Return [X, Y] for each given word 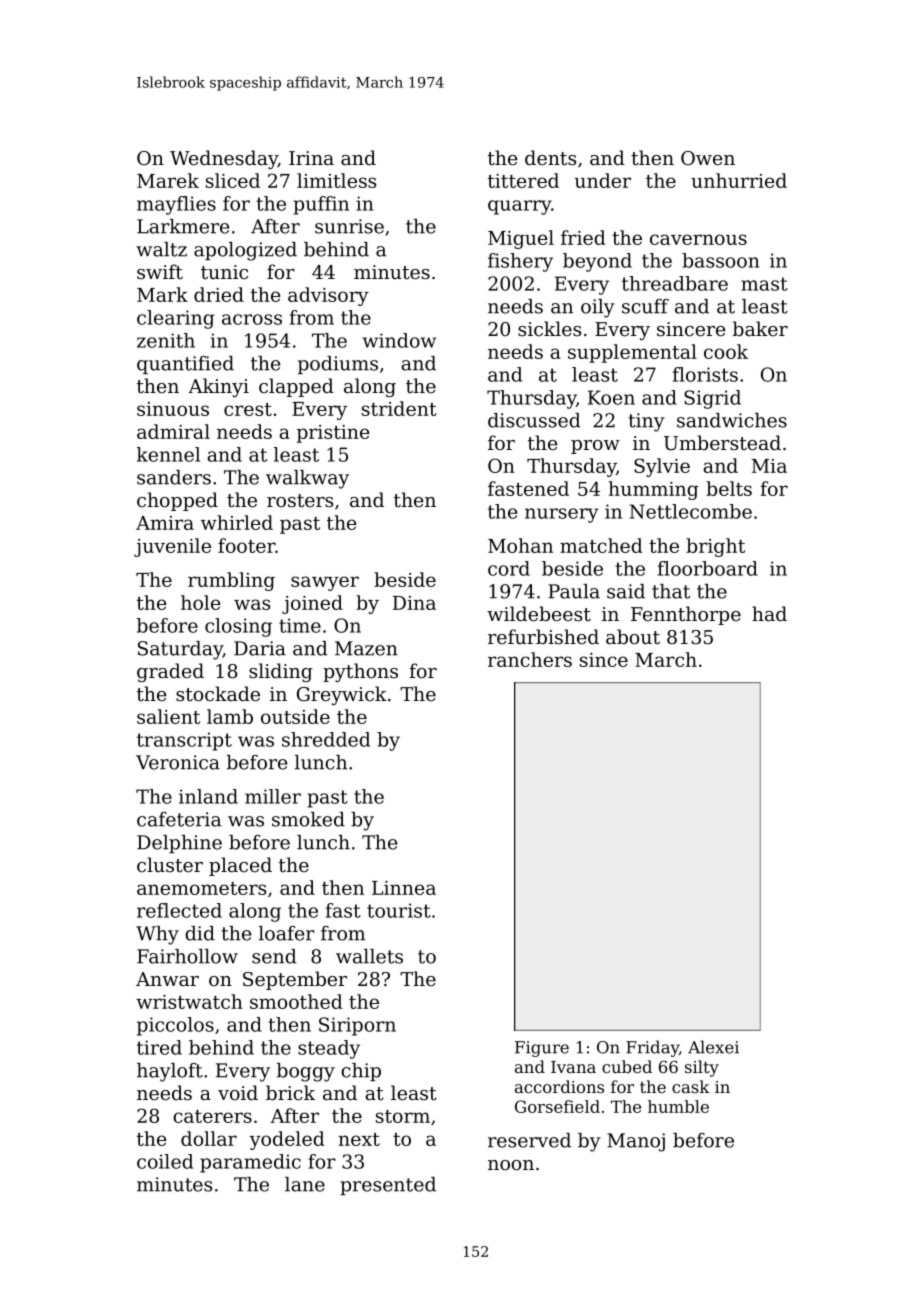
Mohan [520, 545]
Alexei [713, 1047]
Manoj [636, 1142]
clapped [296, 387]
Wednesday [224, 159]
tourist [399, 910]
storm [403, 1116]
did [200, 933]
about [633, 637]
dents [550, 158]
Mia [769, 466]
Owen [708, 158]
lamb [230, 716]
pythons [360, 672]
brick [290, 1093]
